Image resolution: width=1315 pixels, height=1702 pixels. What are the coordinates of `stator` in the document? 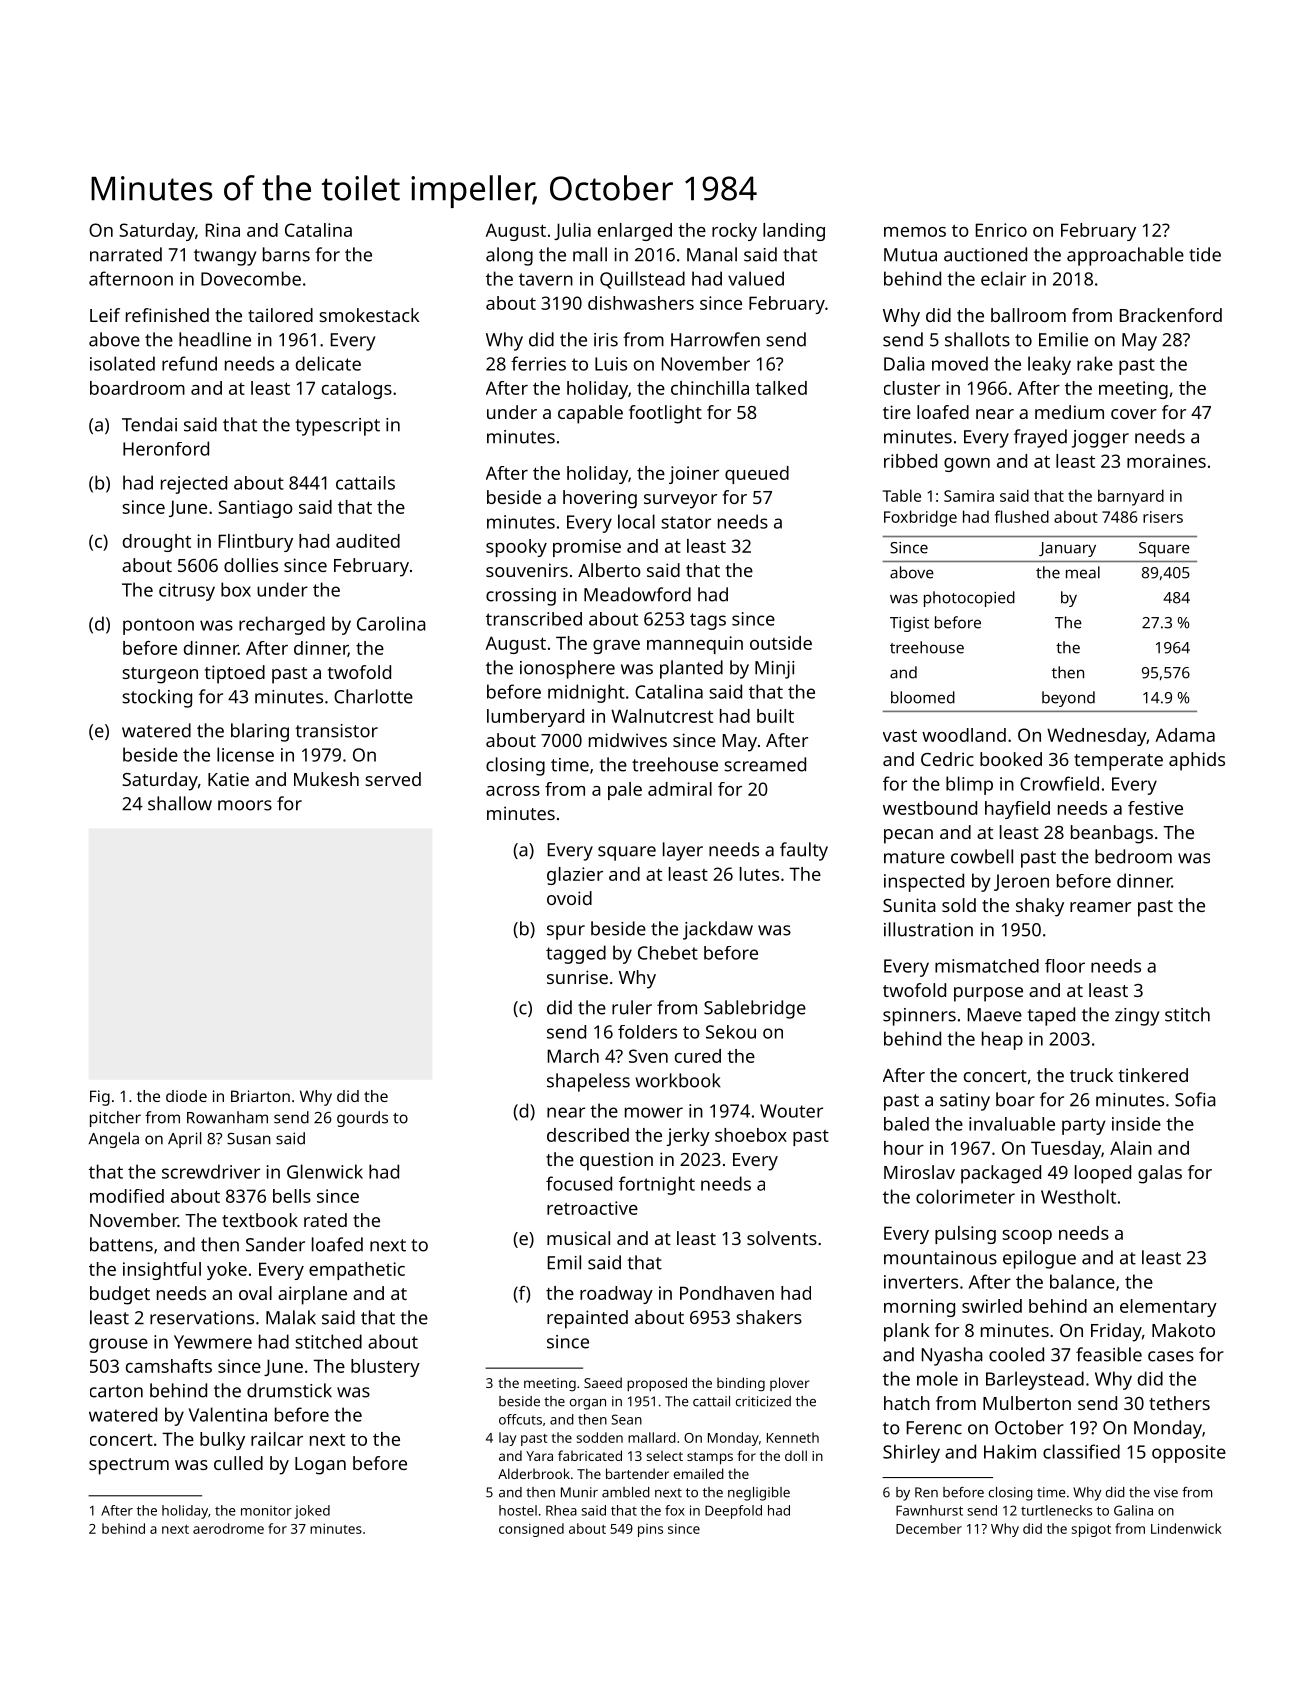 It's located at (686, 522).
